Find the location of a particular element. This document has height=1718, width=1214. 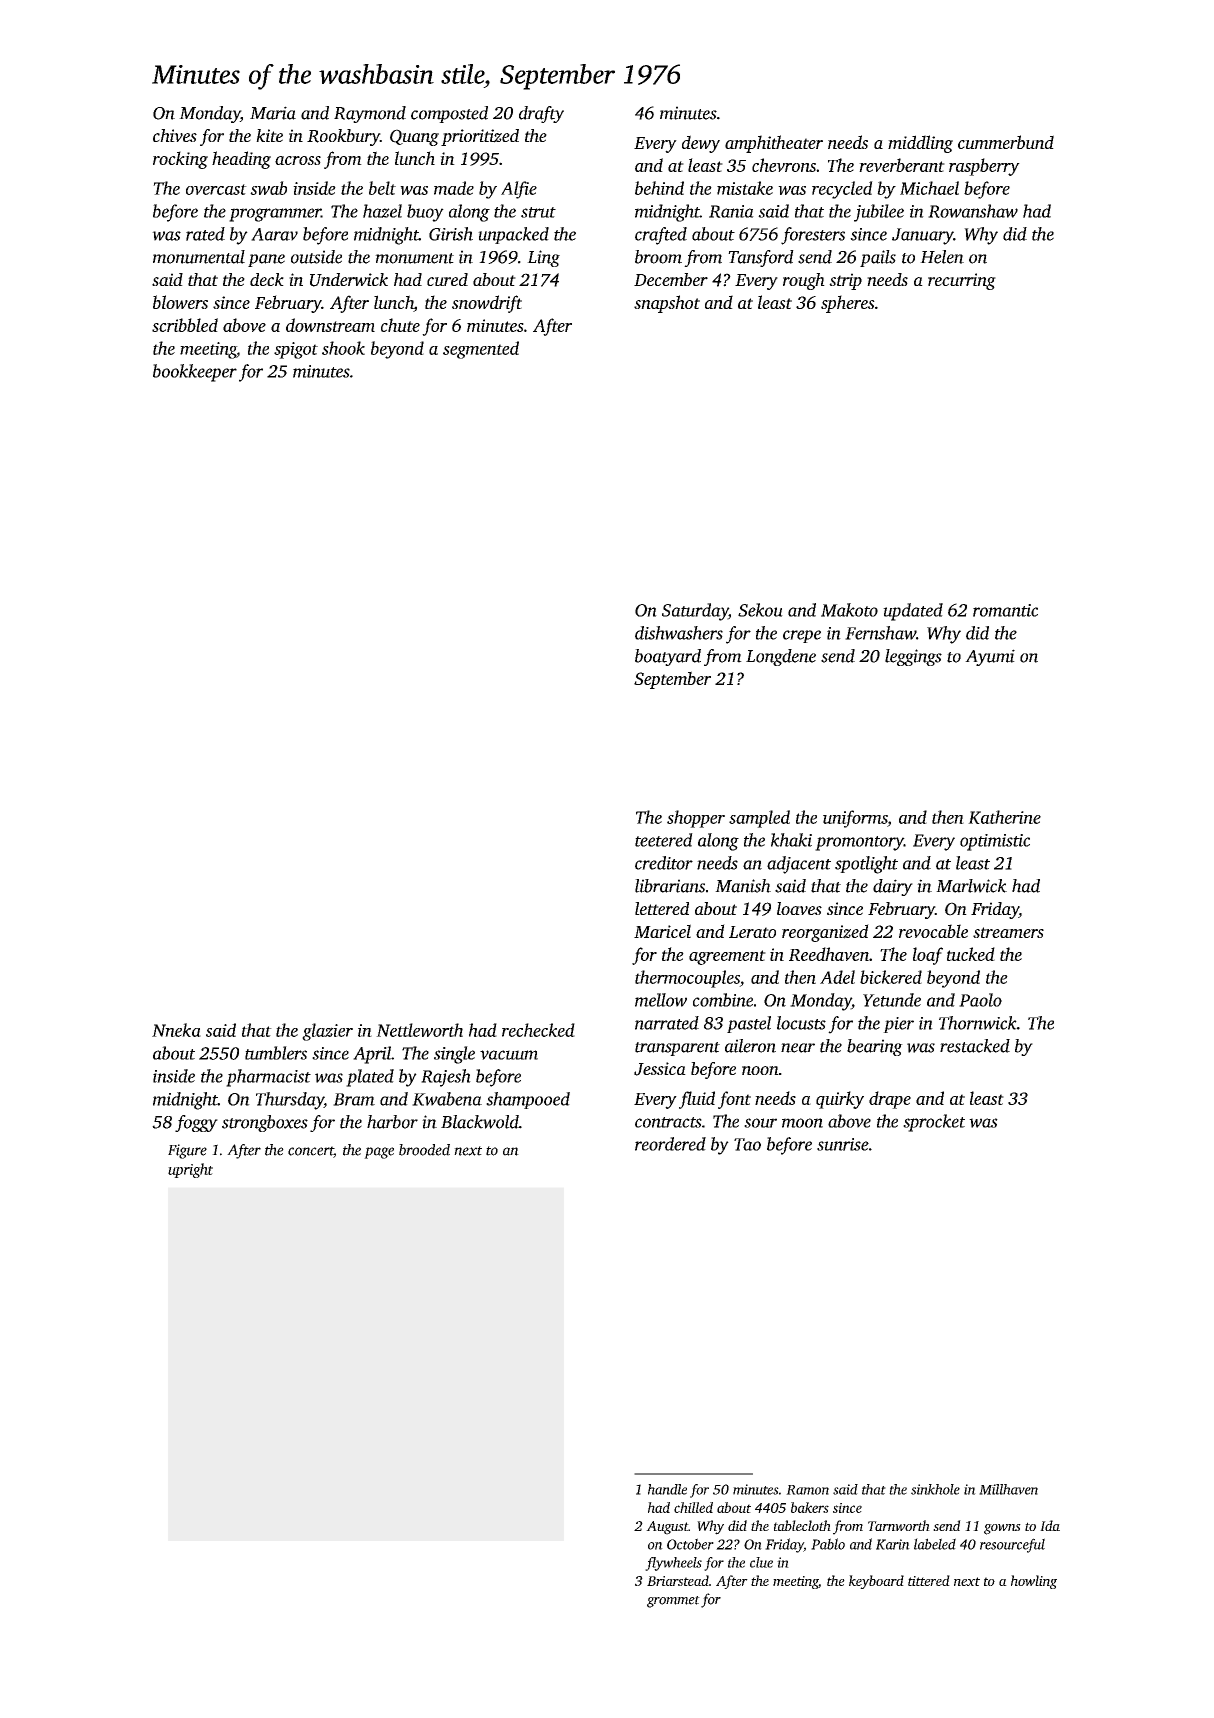

Rania is located at coordinates (731, 211).
